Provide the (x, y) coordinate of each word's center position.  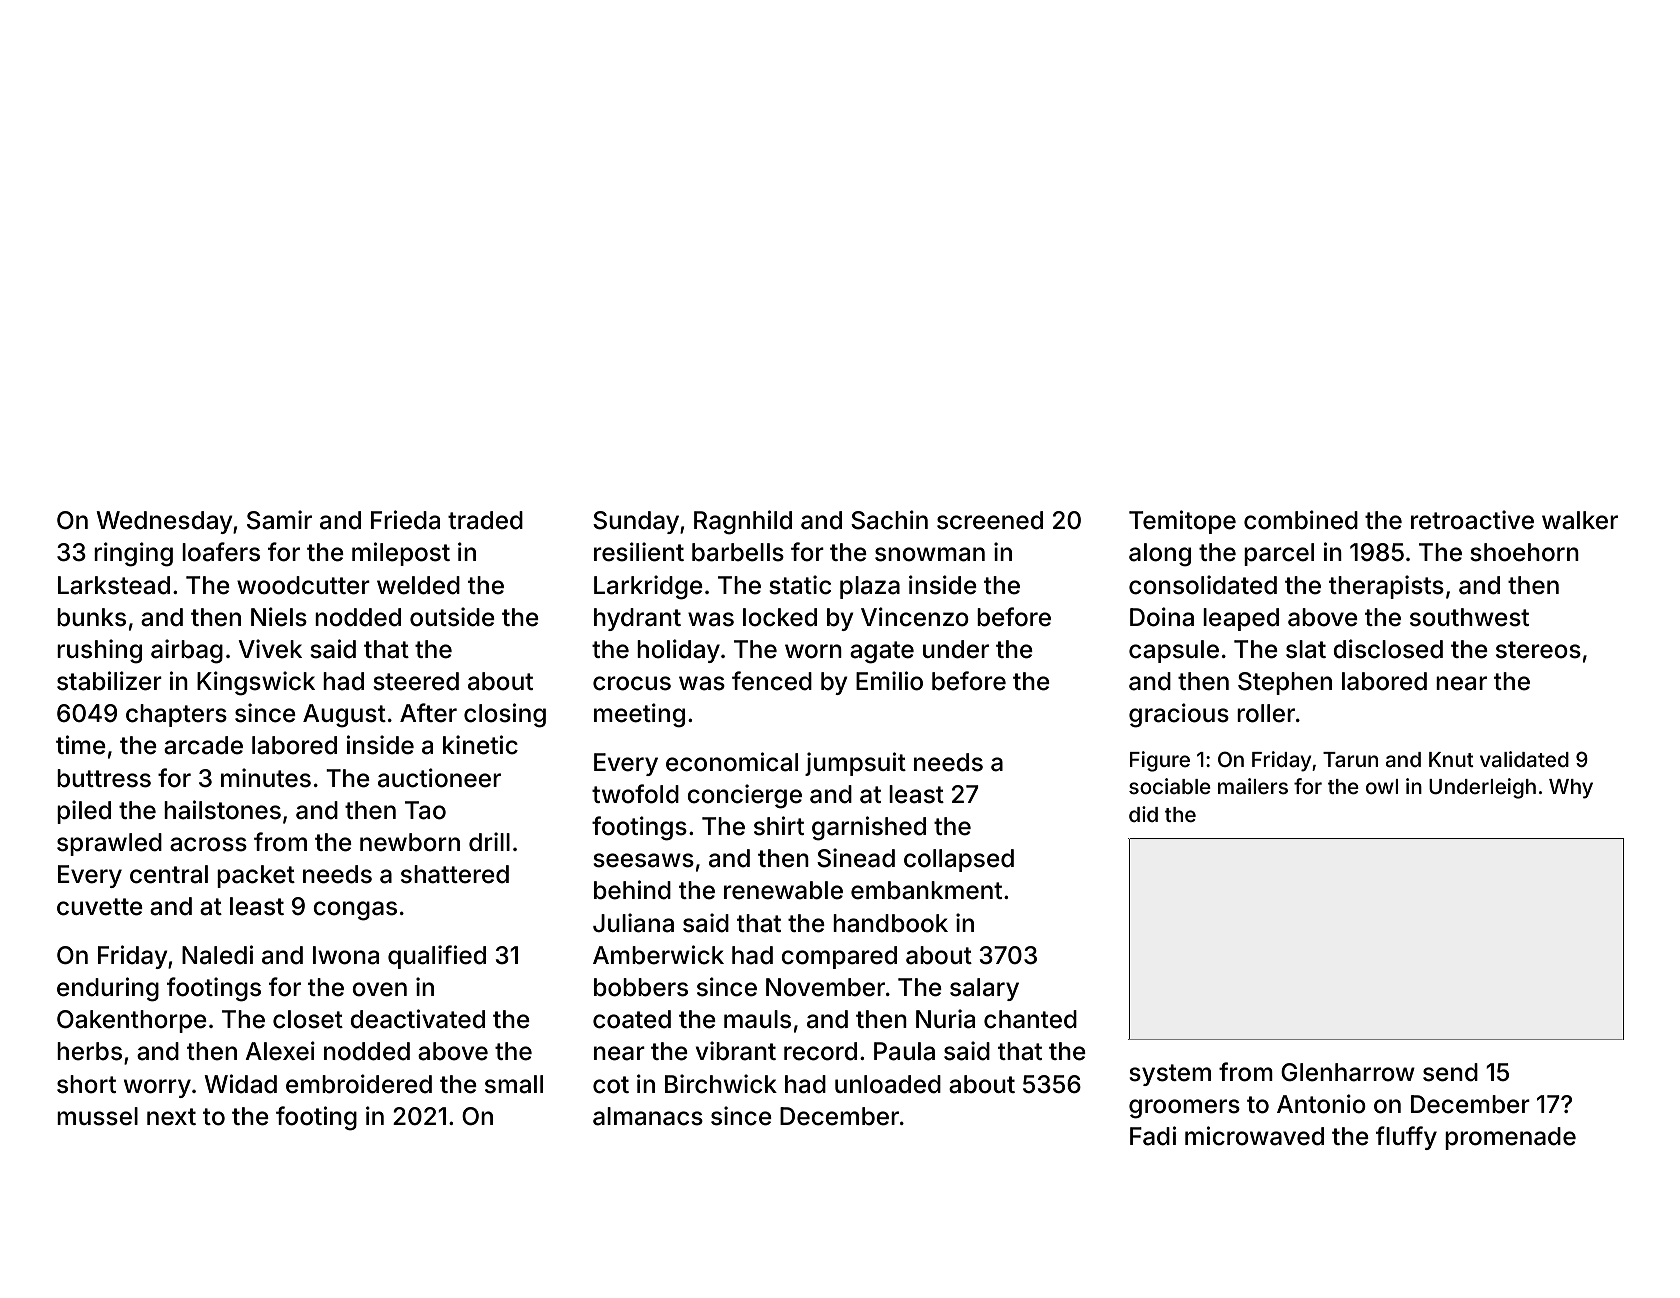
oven (379, 989)
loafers (221, 552)
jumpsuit (855, 764)
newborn (410, 842)
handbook (890, 923)
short (86, 1084)
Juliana (633, 923)
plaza (870, 587)
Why (1571, 789)
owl (1382, 786)
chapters (176, 715)
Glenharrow (1348, 1072)
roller (1266, 713)
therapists (1386, 587)
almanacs (648, 1116)
